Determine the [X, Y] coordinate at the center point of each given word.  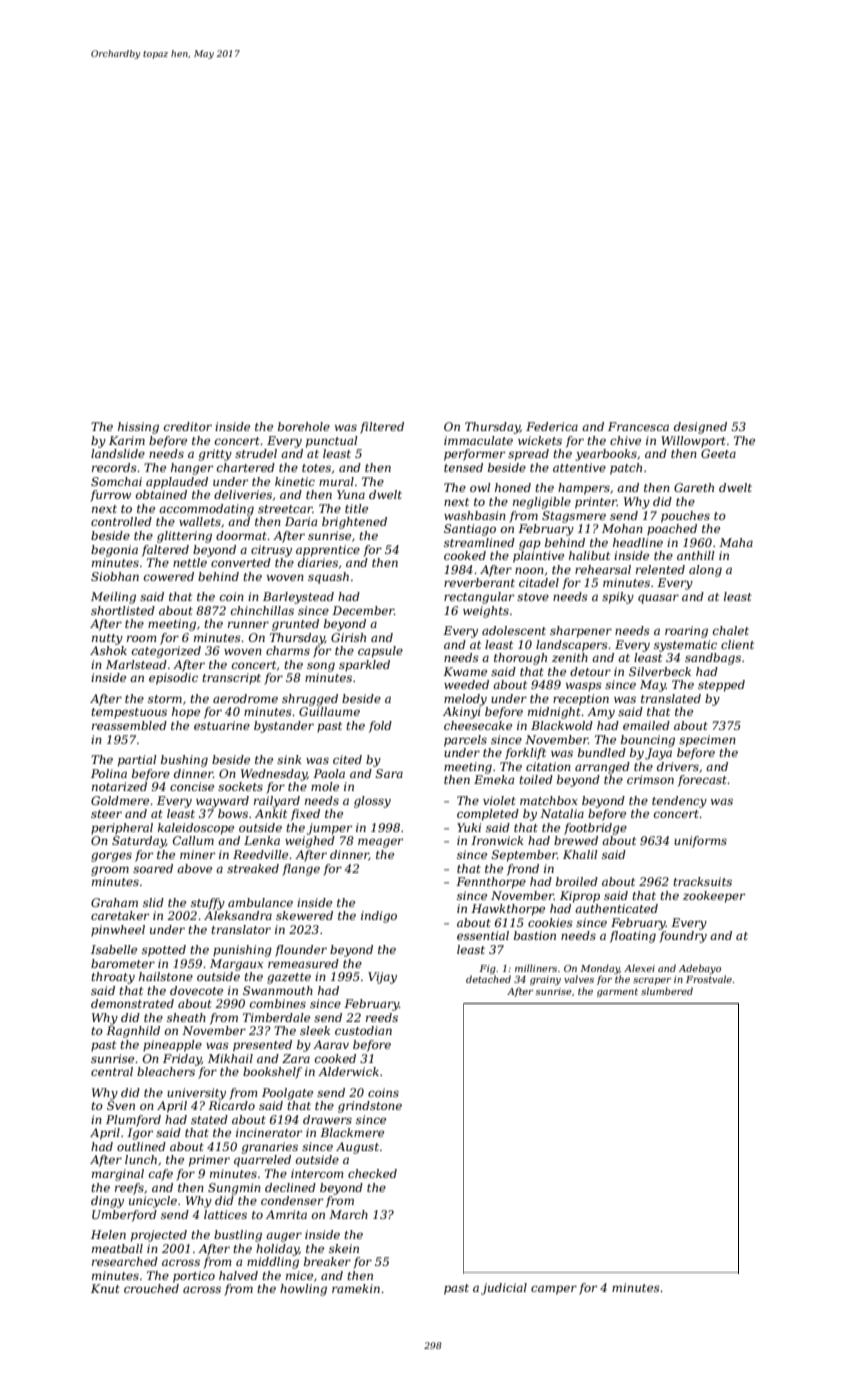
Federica [552, 426]
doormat [241, 535]
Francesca [638, 426]
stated [209, 1119]
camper [554, 1290]
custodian [363, 1030]
